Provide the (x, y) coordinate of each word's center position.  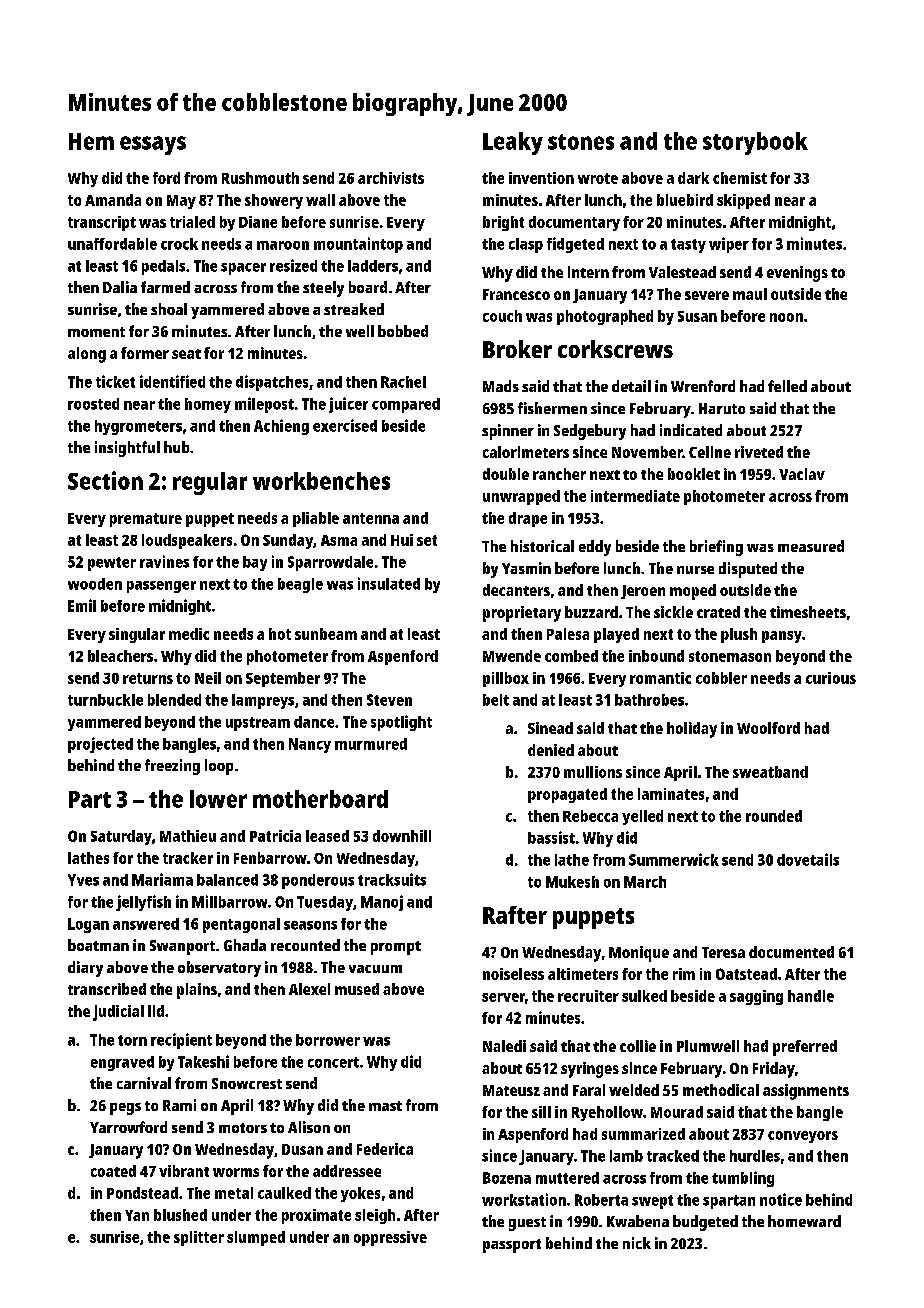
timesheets (808, 612)
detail (631, 386)
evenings (797, 274)
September (283, 679)
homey (208, 405)
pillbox (506, 679)
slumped (256, 1238)
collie (638, 1046)
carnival (144, 1083)
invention (541, 178)
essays (153, 145)
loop (219, 767)
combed (571, 656)
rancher (559, 474)
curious (831, 678)
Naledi (504, 1046)
